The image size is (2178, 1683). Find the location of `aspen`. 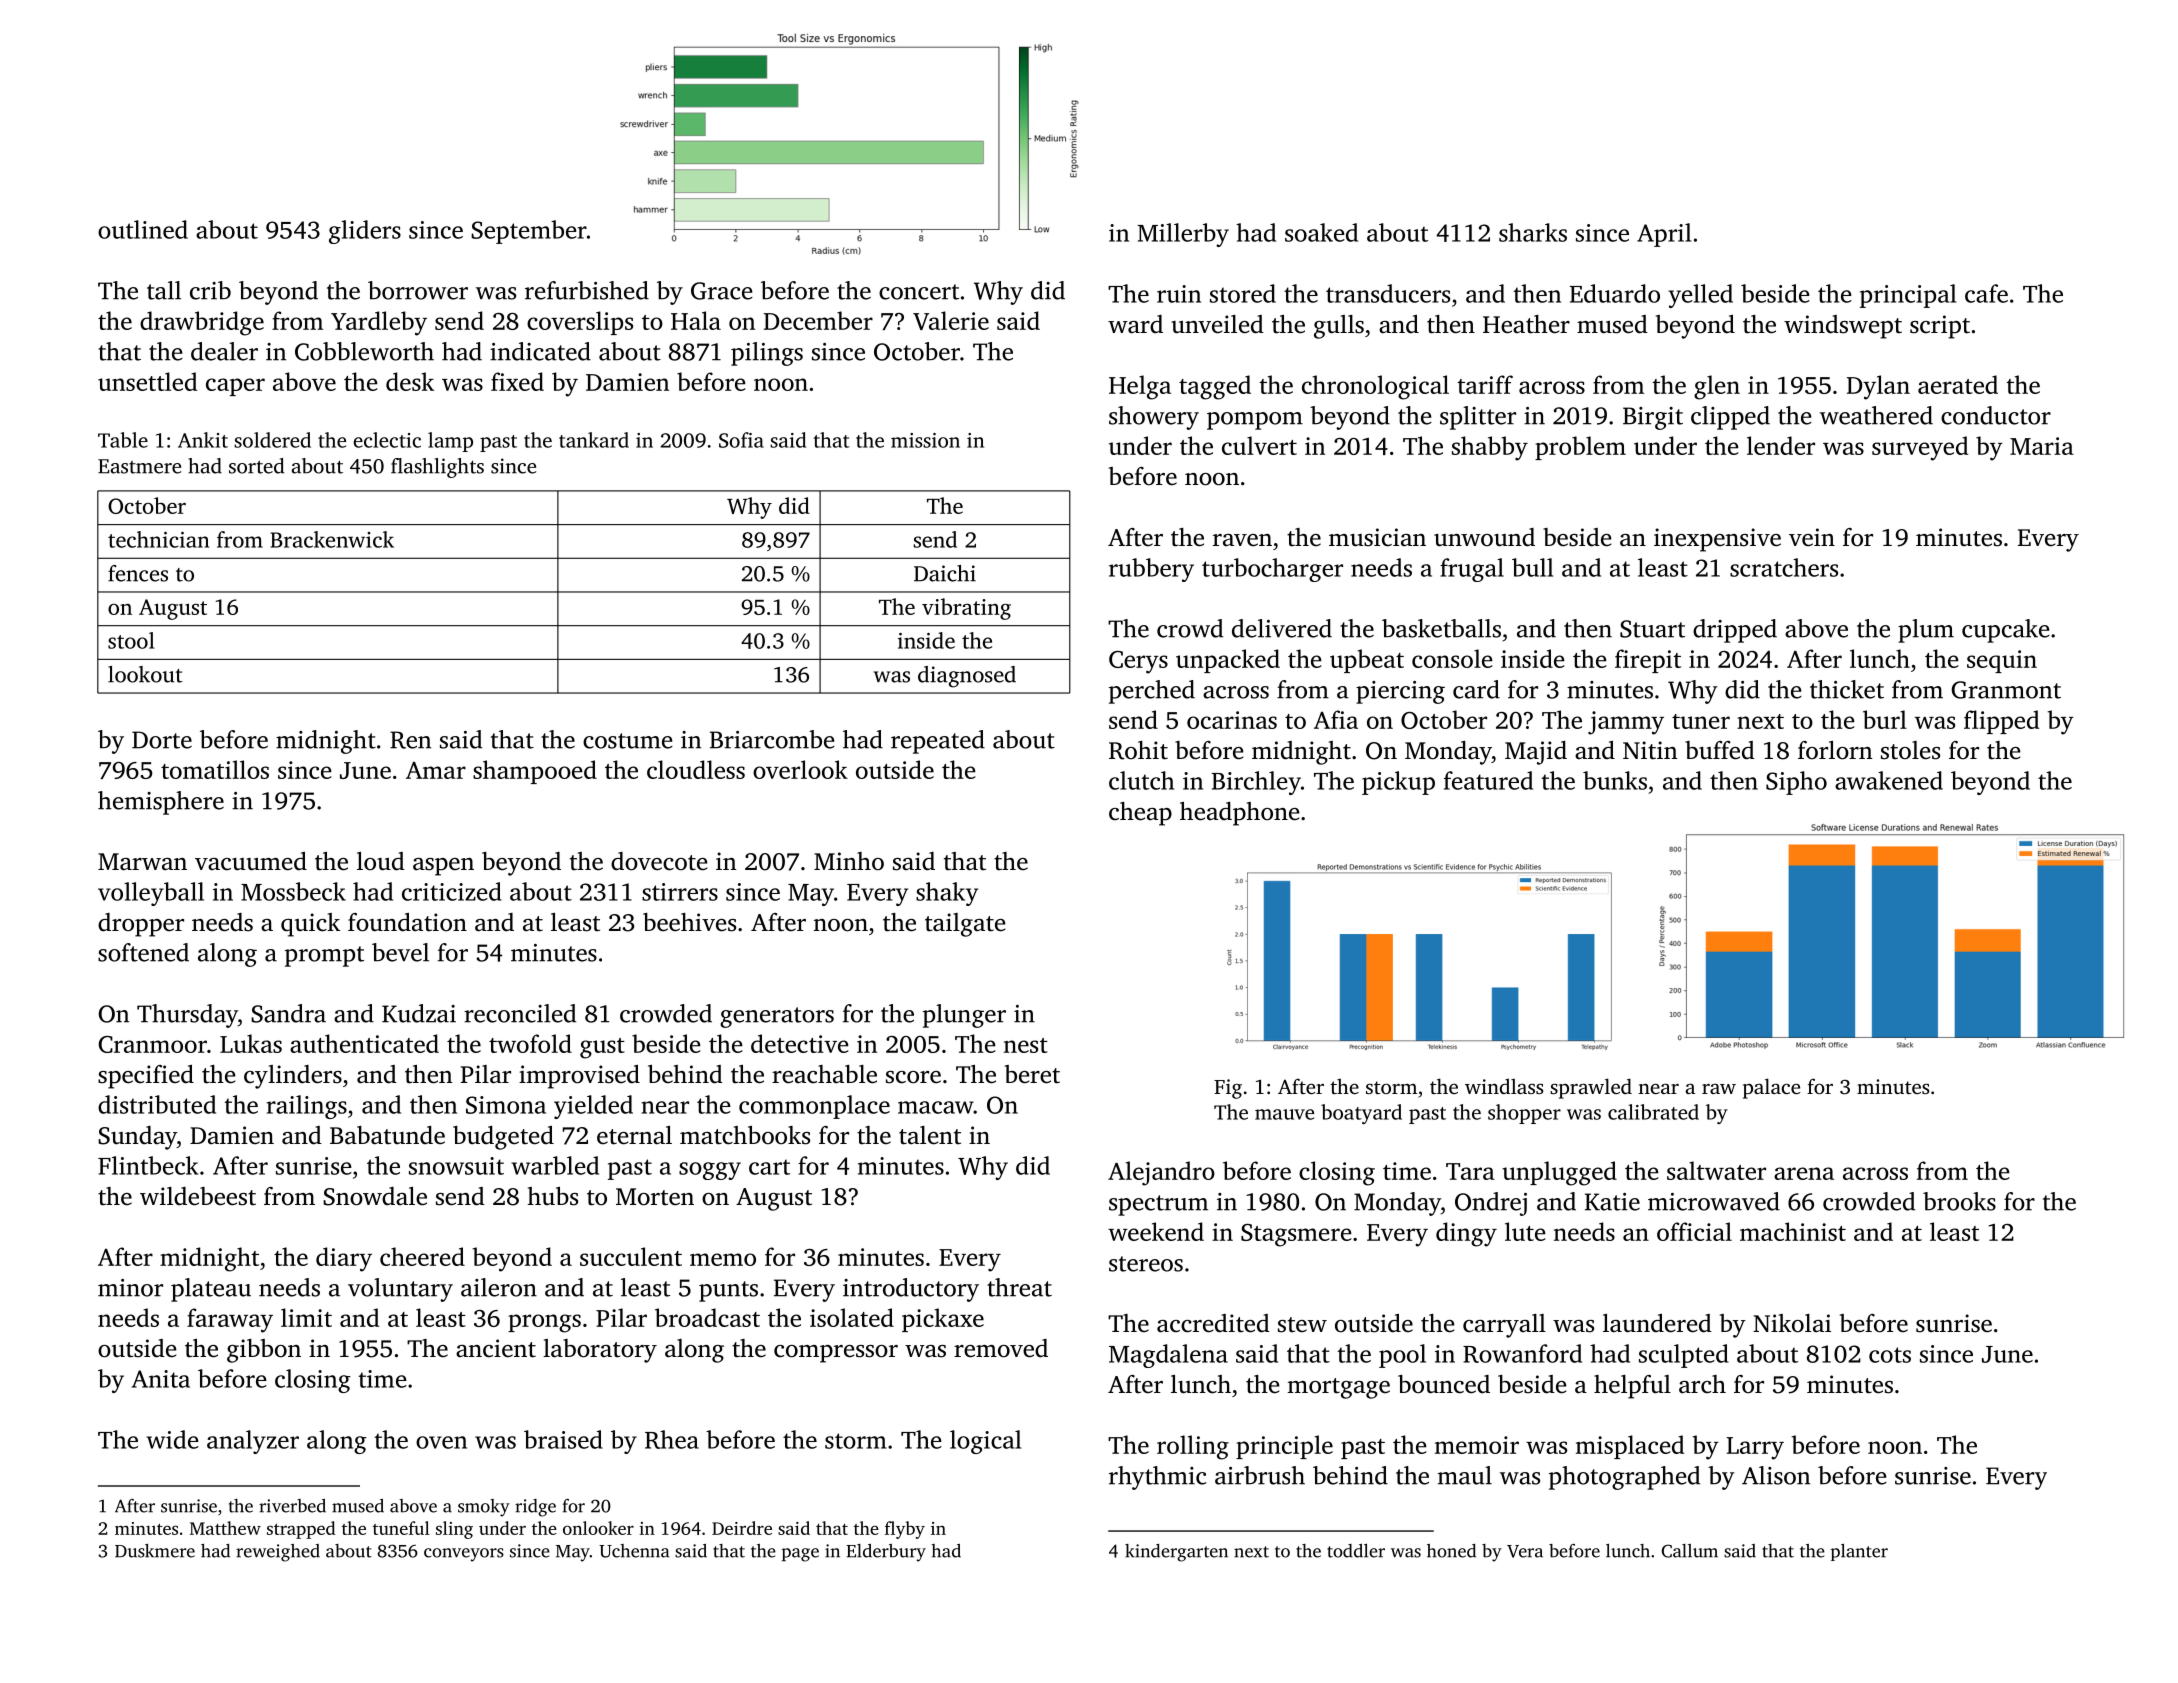

aspen is located at coordinates (443, 867).
